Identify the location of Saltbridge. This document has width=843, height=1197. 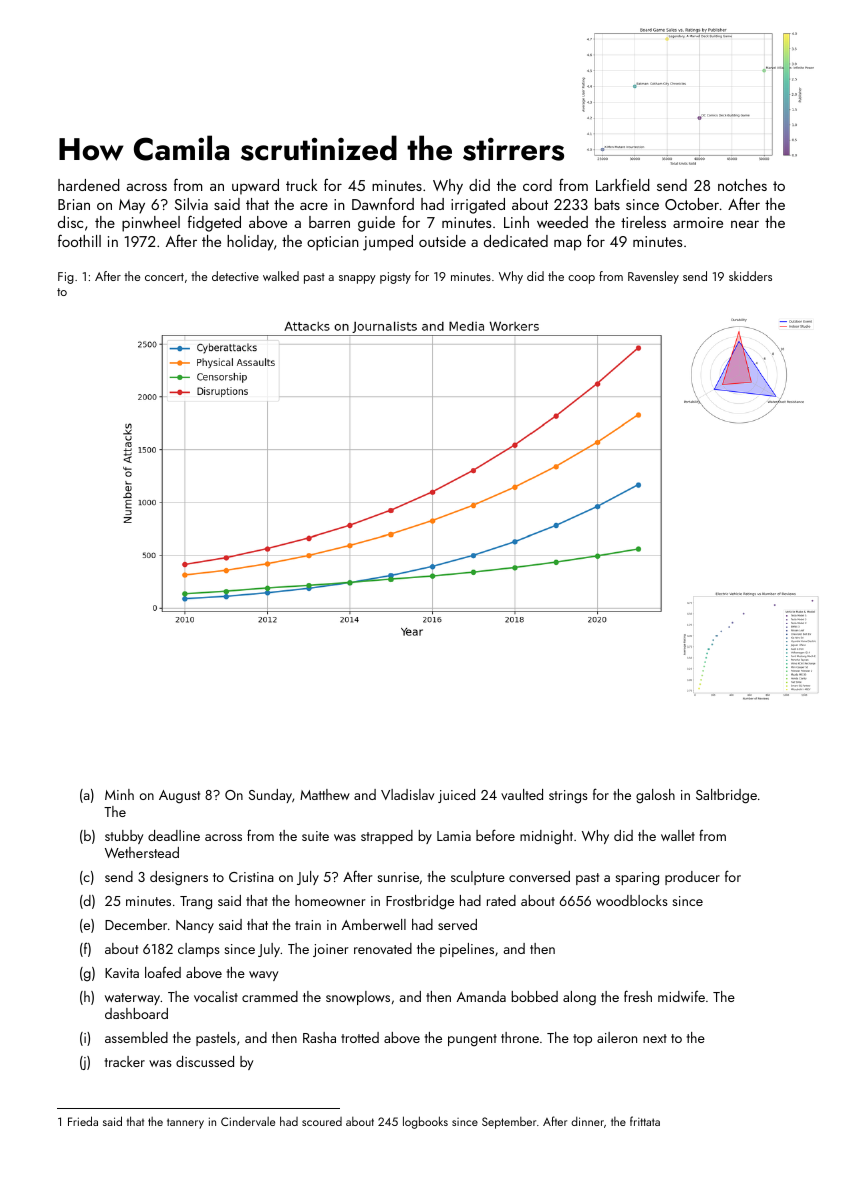
(726, 796).
